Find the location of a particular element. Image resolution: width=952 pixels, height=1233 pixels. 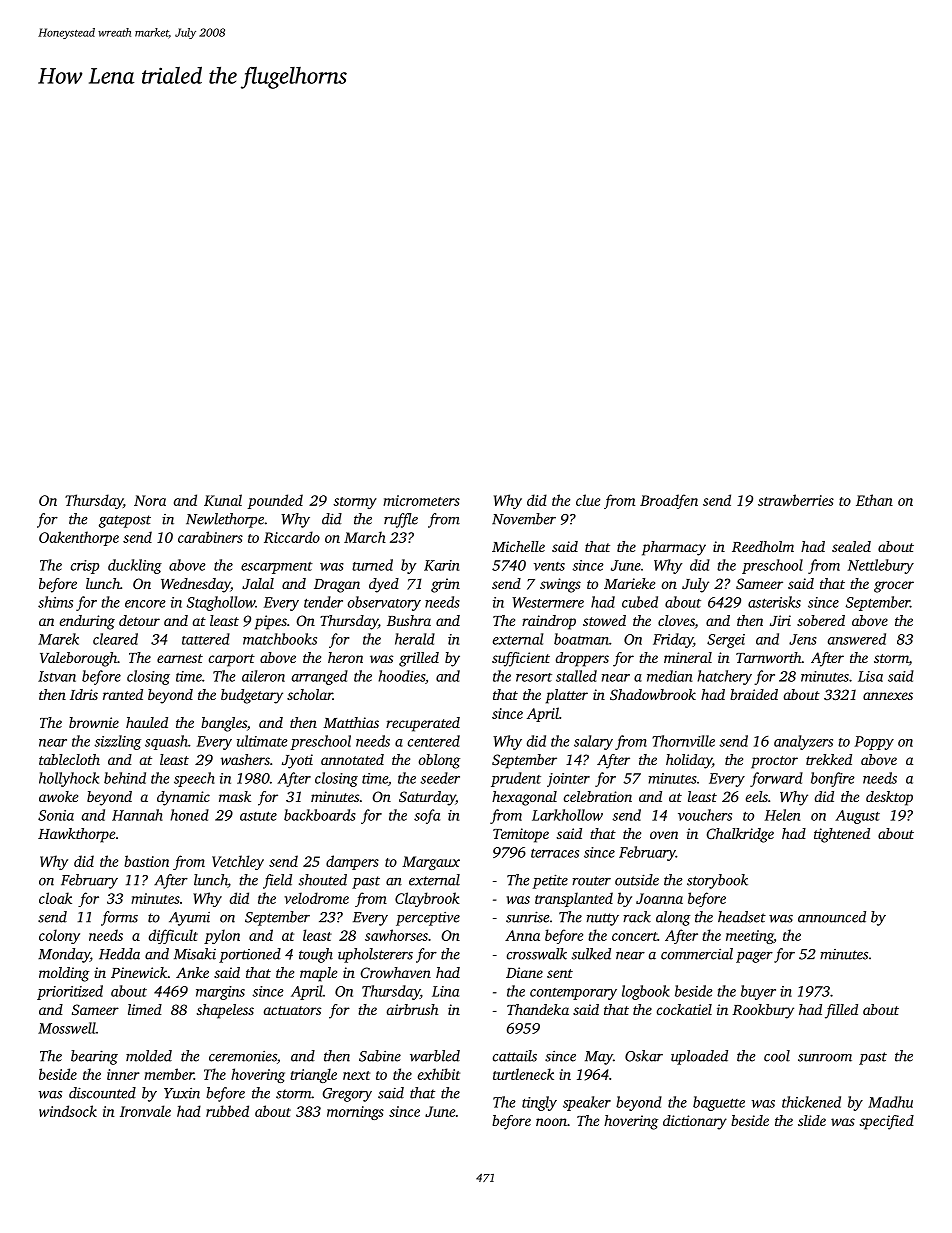

pounded is located at coordinates (275, 501).
